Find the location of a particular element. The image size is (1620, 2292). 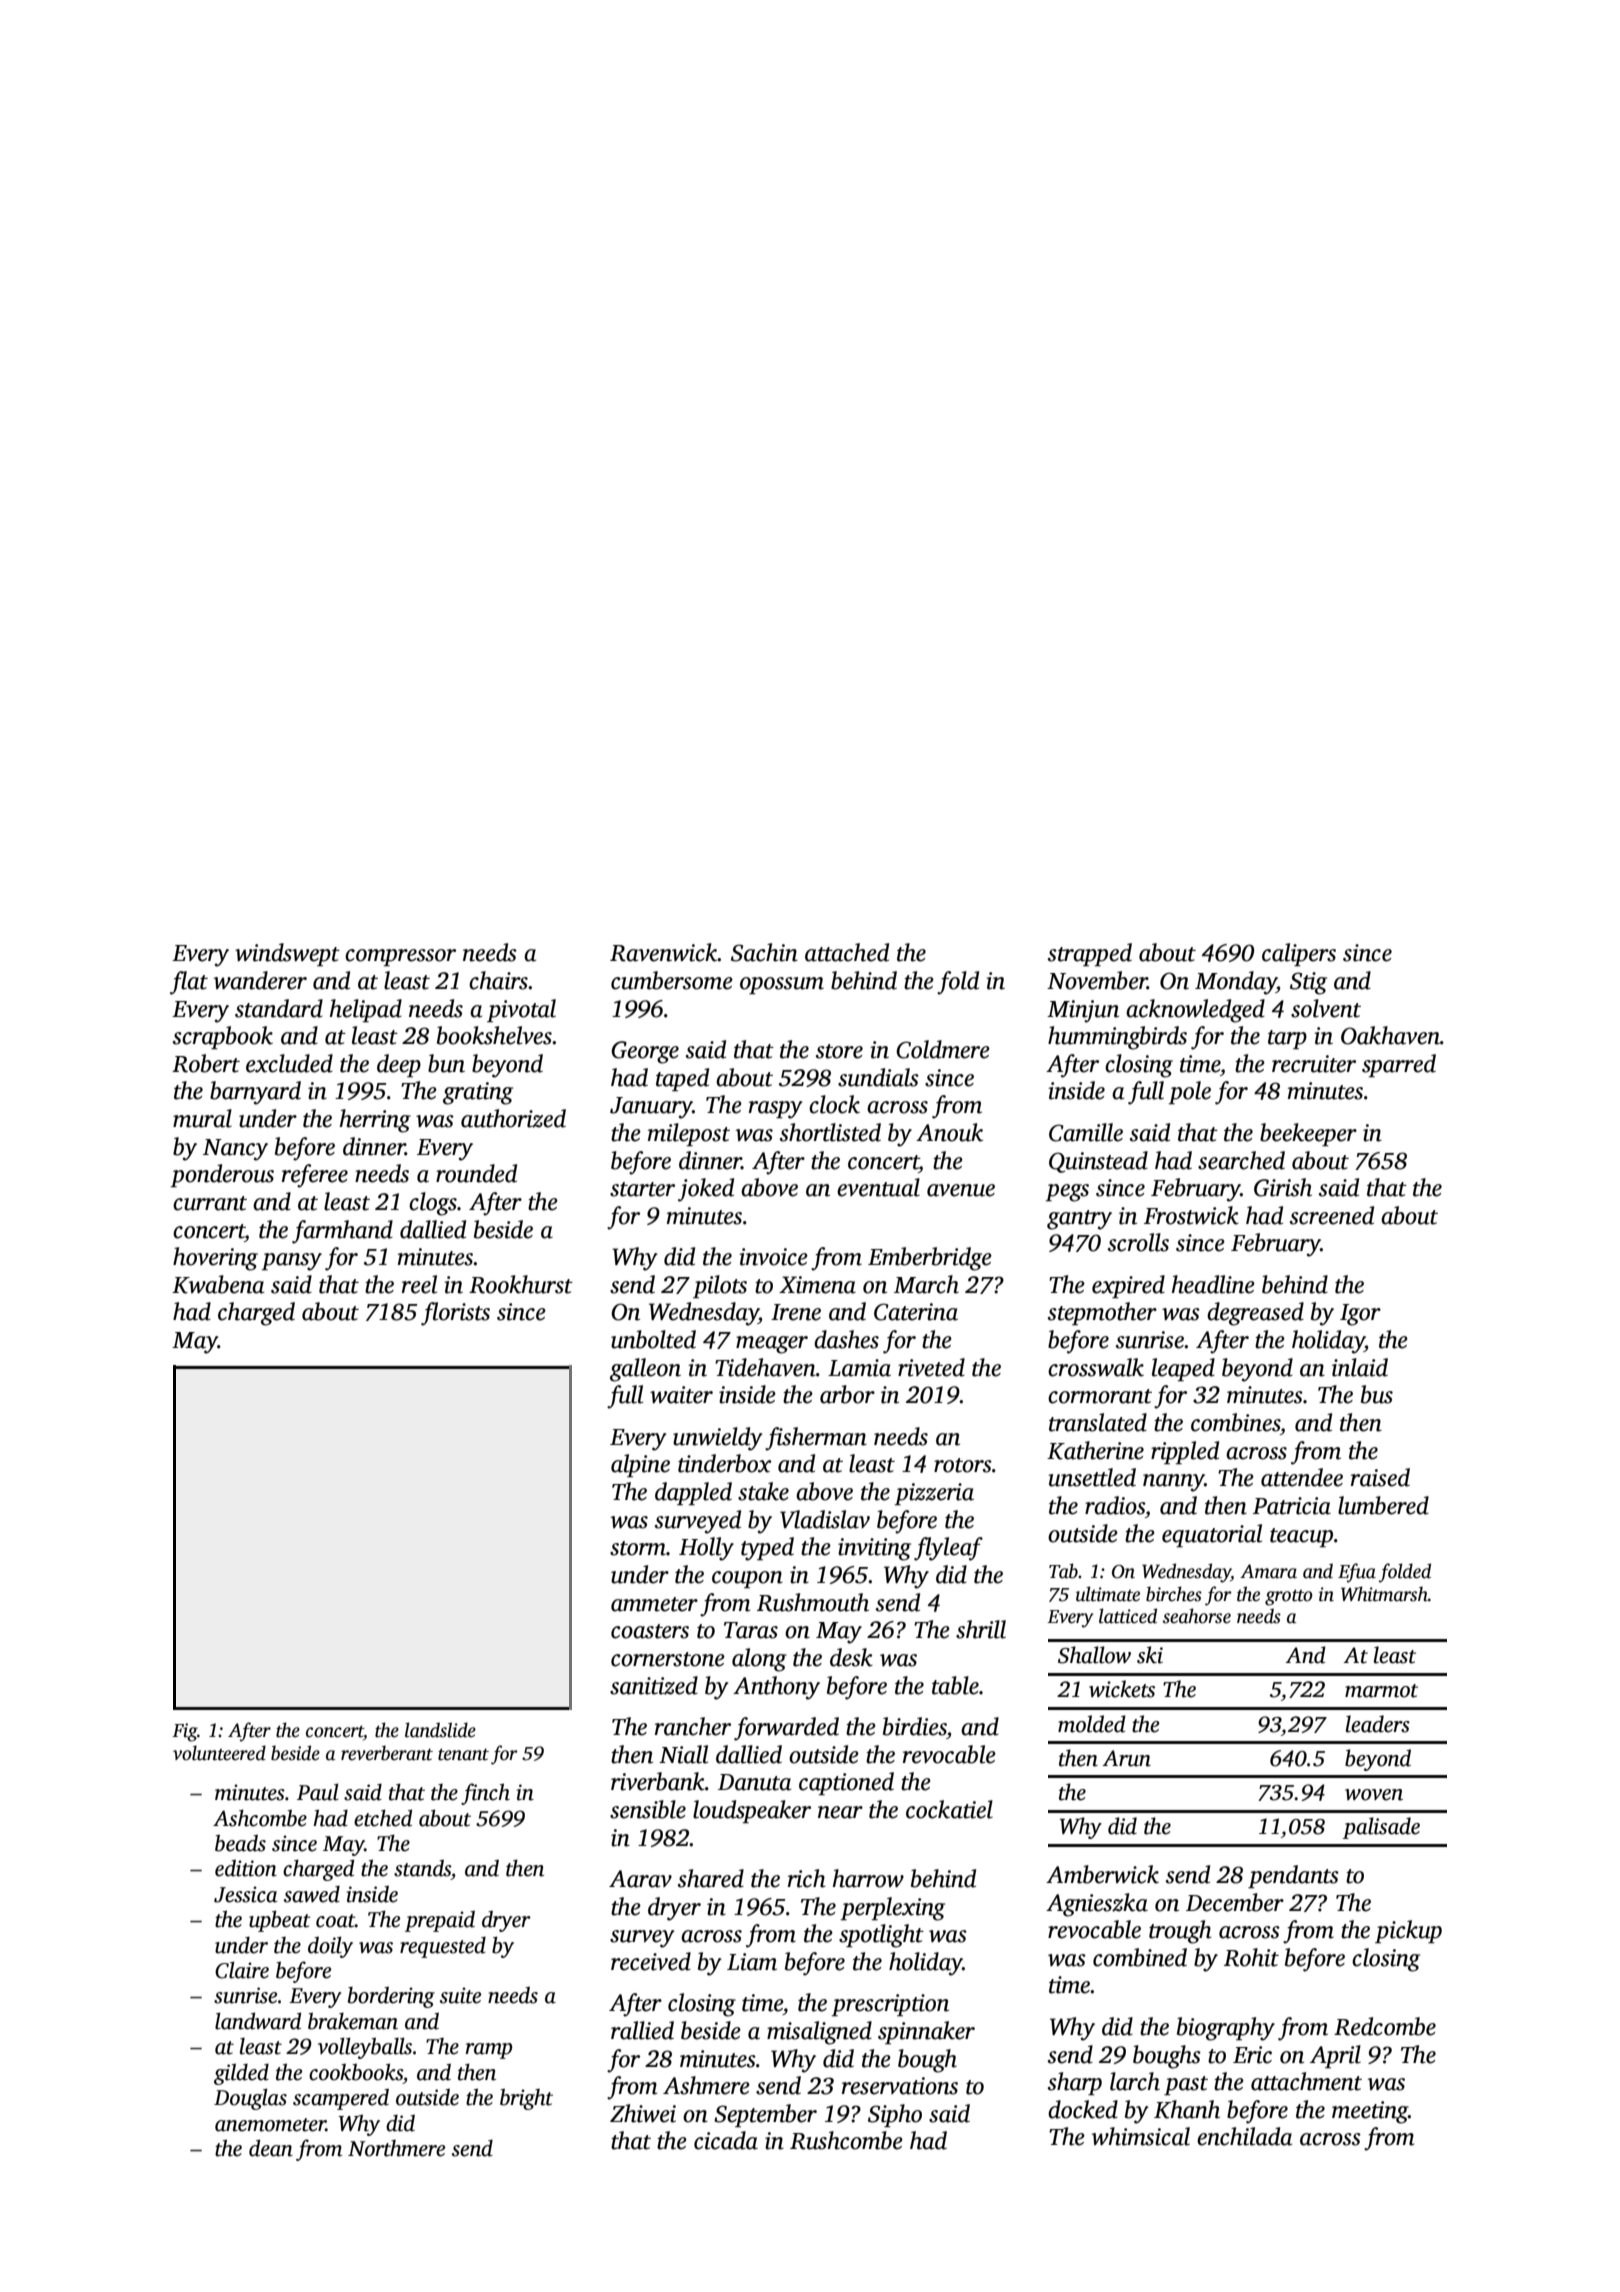

volunteered is located at coordinates (219, 1753).
